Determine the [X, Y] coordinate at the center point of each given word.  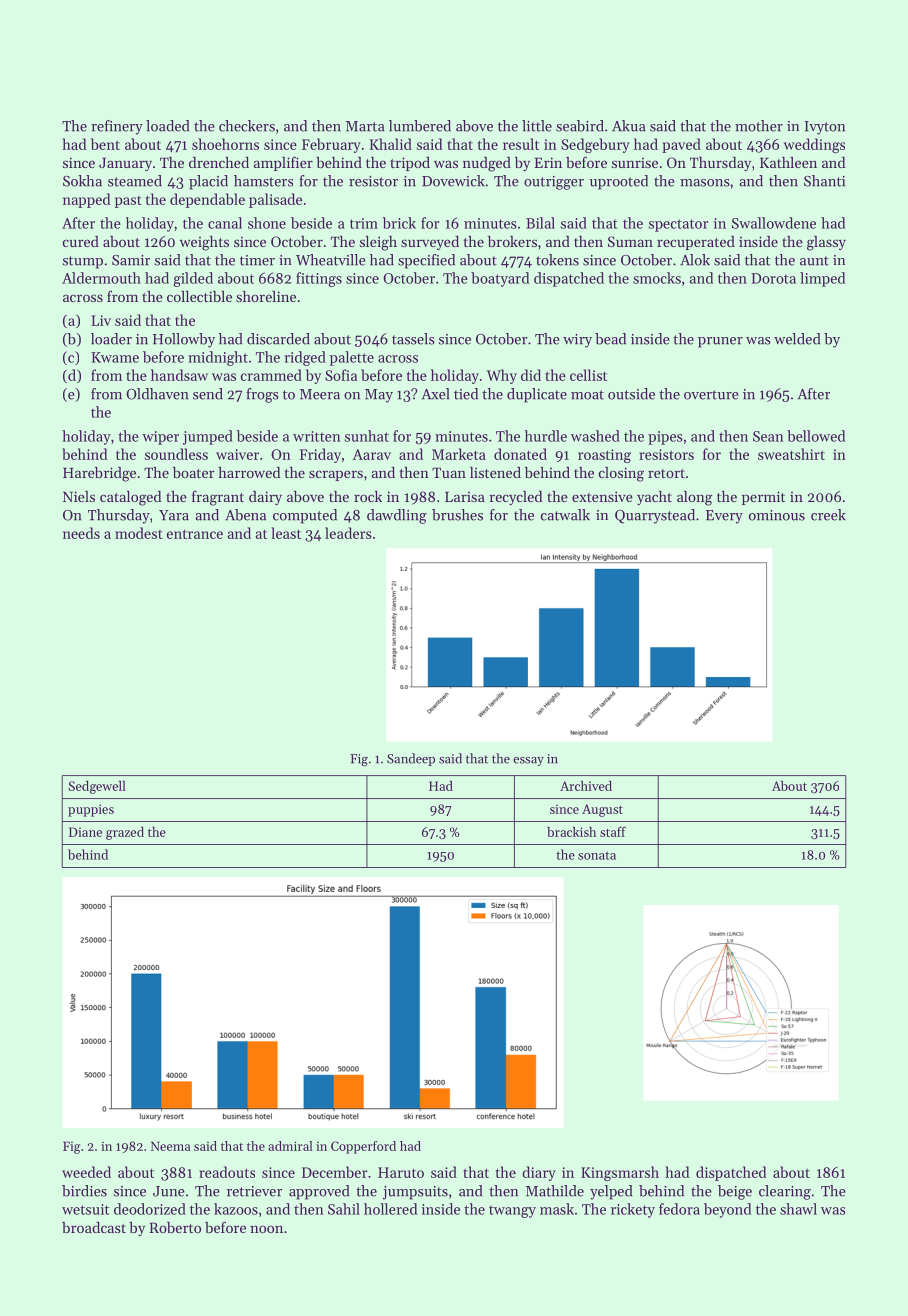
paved [681, 145]
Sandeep [411, 759]
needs [81, 533]
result [521, 144]
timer [257, 260]
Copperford [363, 1147]
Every [724, 517]
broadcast [94, 1227]
